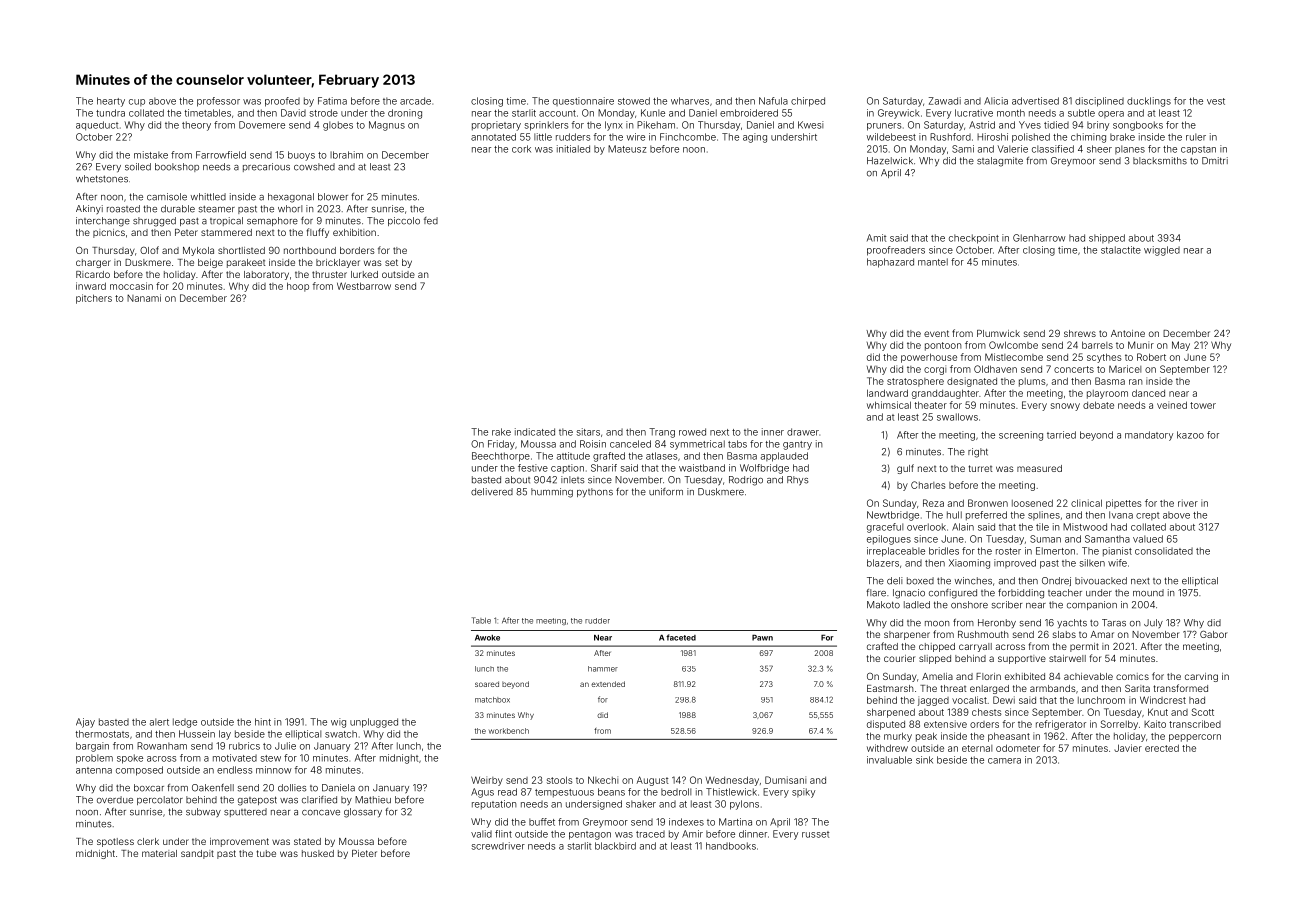 The image size is (1308, 924). What do you see at coordinates (815, 834) in the document?
I see `russet` at bounding box center [815, 834].
